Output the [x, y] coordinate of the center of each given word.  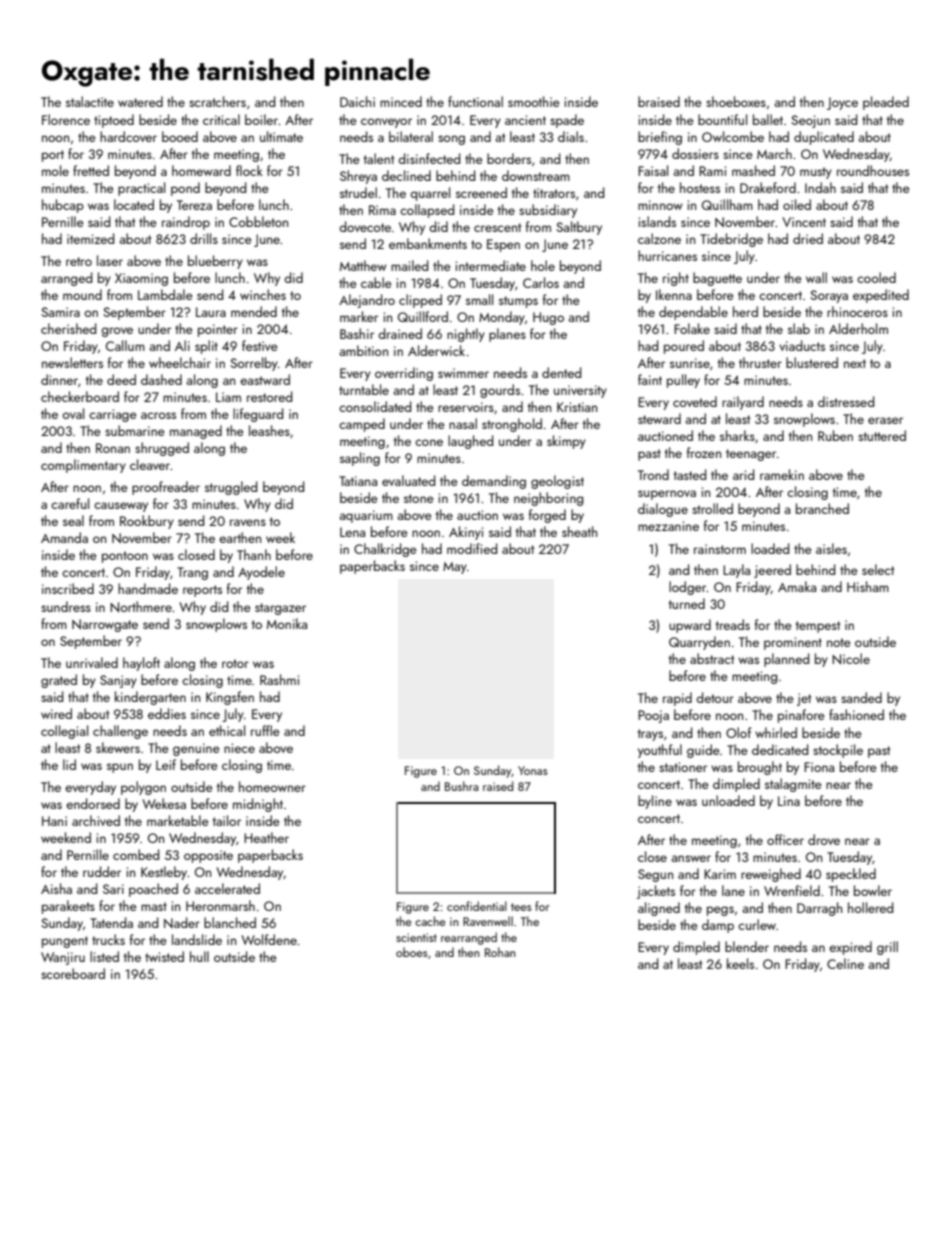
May [455, 568]
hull [199, 956]
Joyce [842, 103]
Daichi [357, 101]
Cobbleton [258, 221]
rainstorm [720, 549]
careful [70, 503]
